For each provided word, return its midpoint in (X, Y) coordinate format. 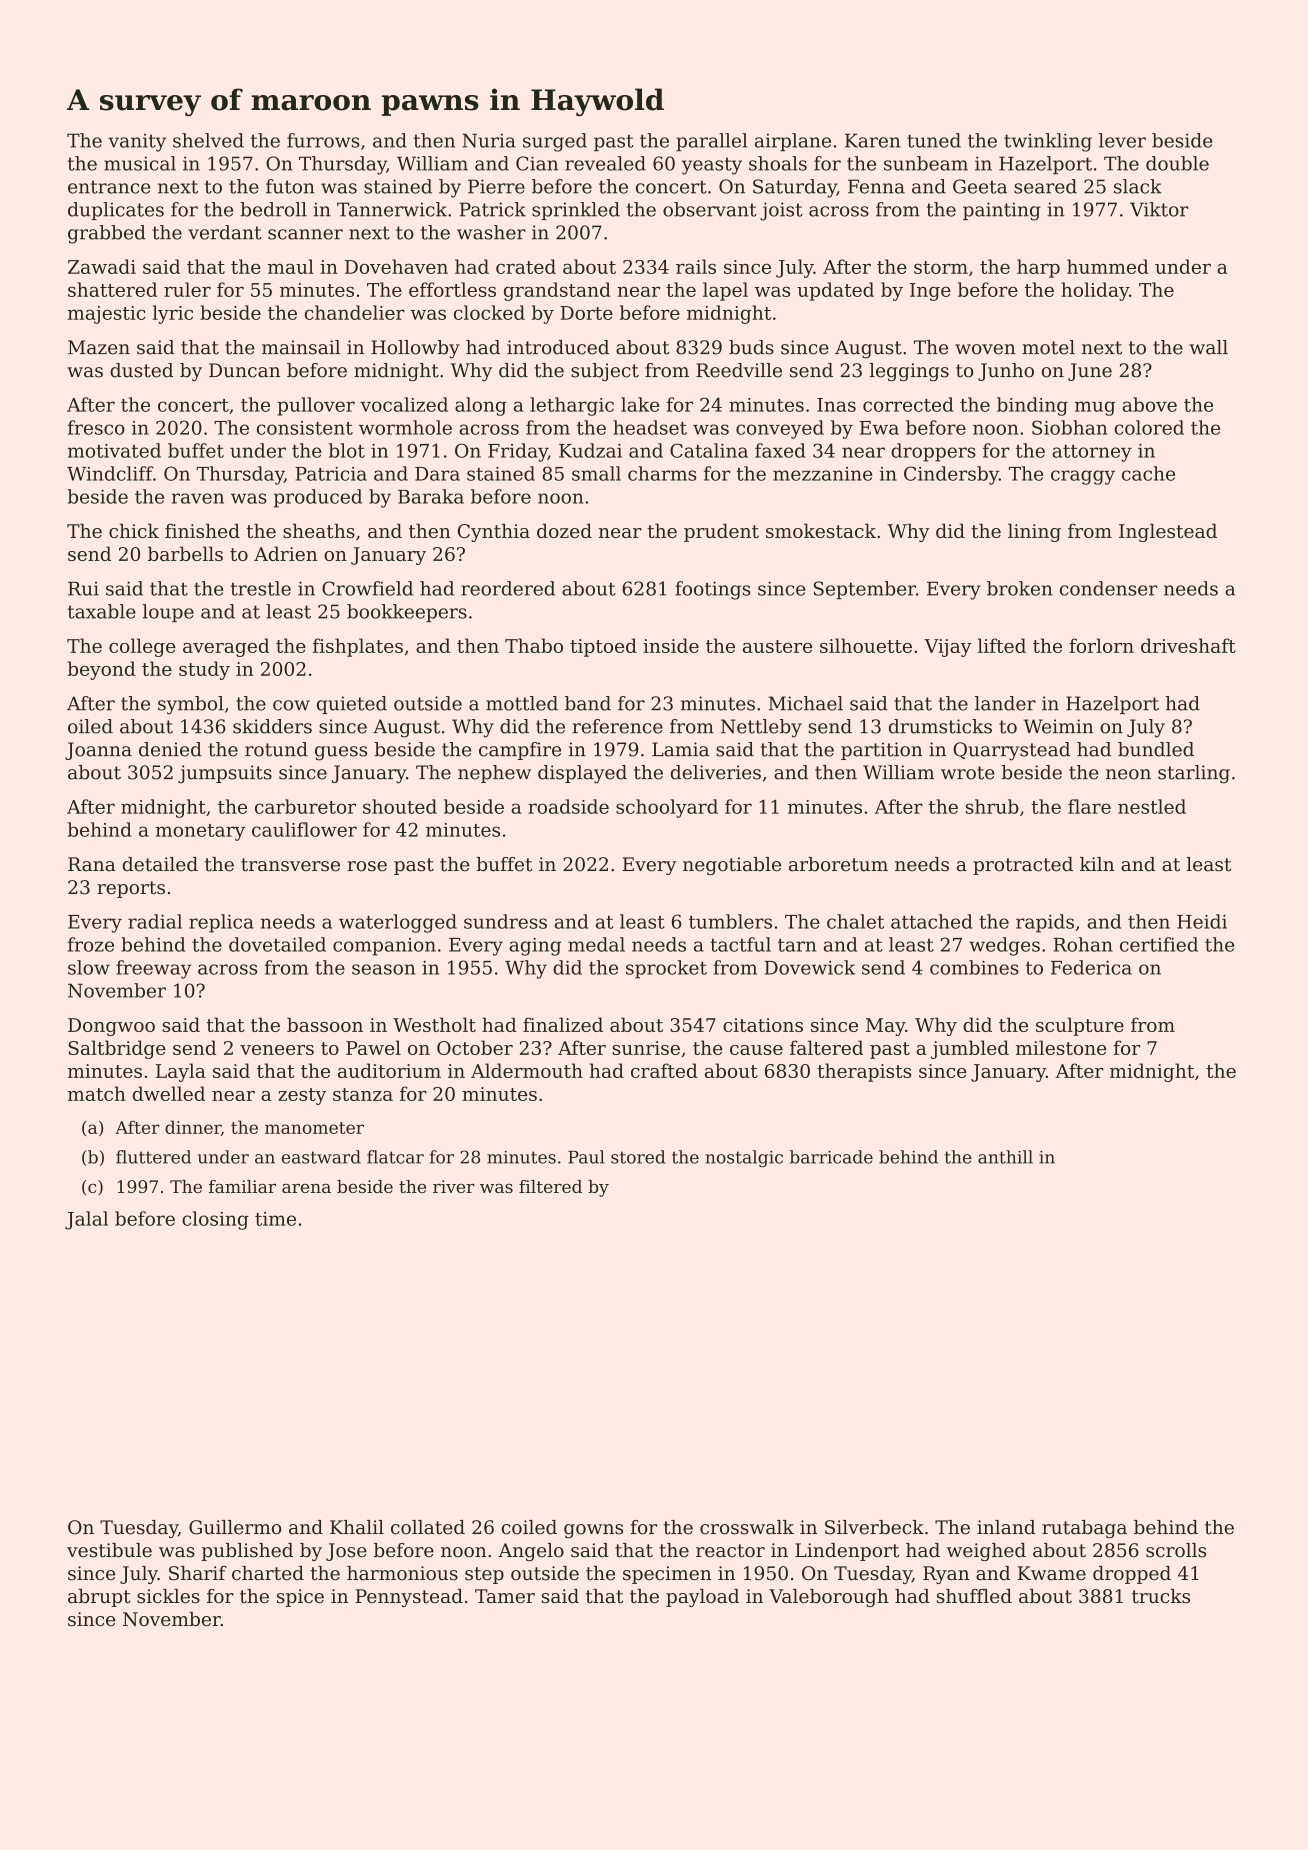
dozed (564, 530)
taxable (102, 611)
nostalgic (744, 1158)
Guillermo (235, 1527)
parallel (712, 142)
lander (1005, 703)
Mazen (99, 347)
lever (1122, 140)
